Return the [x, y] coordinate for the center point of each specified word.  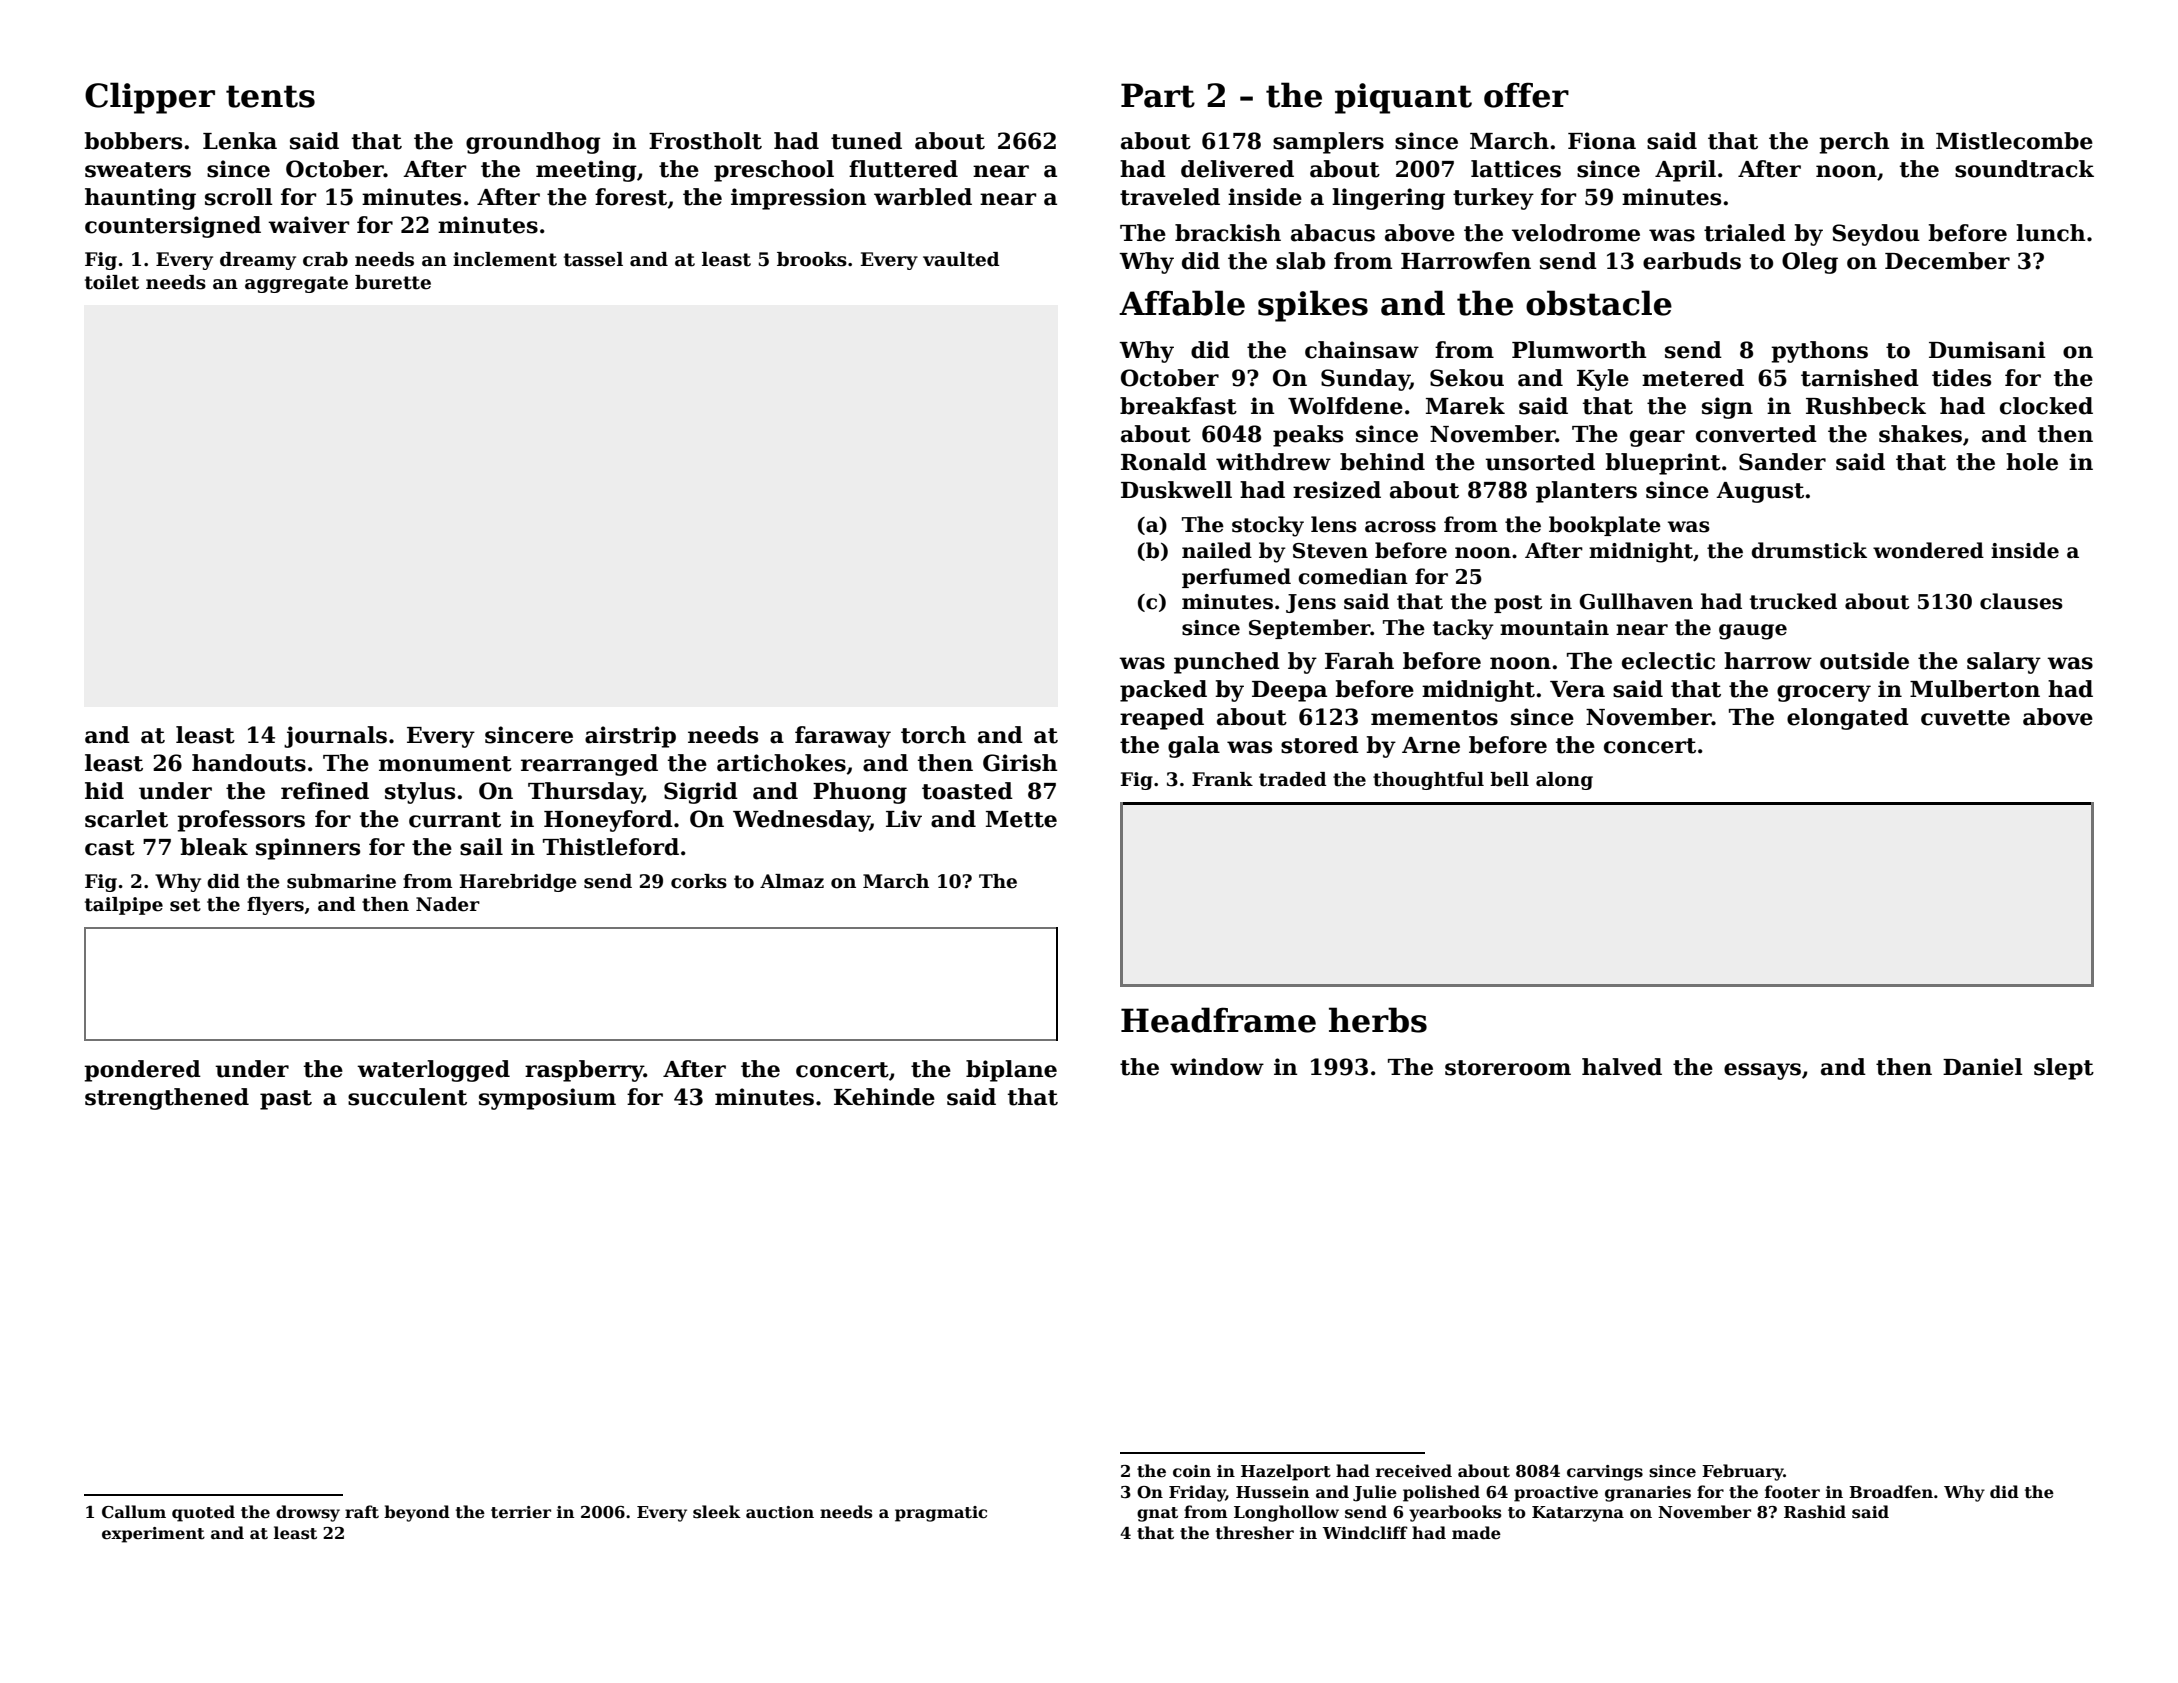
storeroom [1508, 1068]
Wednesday [801, 821]
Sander [1782, 462]
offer [1526, 95]
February [1742, 1472]
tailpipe [124, 906]
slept [2064, 1069]
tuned [866, 141]
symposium [547, 1099]
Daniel [1982, 1067]
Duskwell [1176, 490]
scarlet [126, 819]
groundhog [533, 143]
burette [393, 282]
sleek [717, 1512]
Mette [1021, 819]
